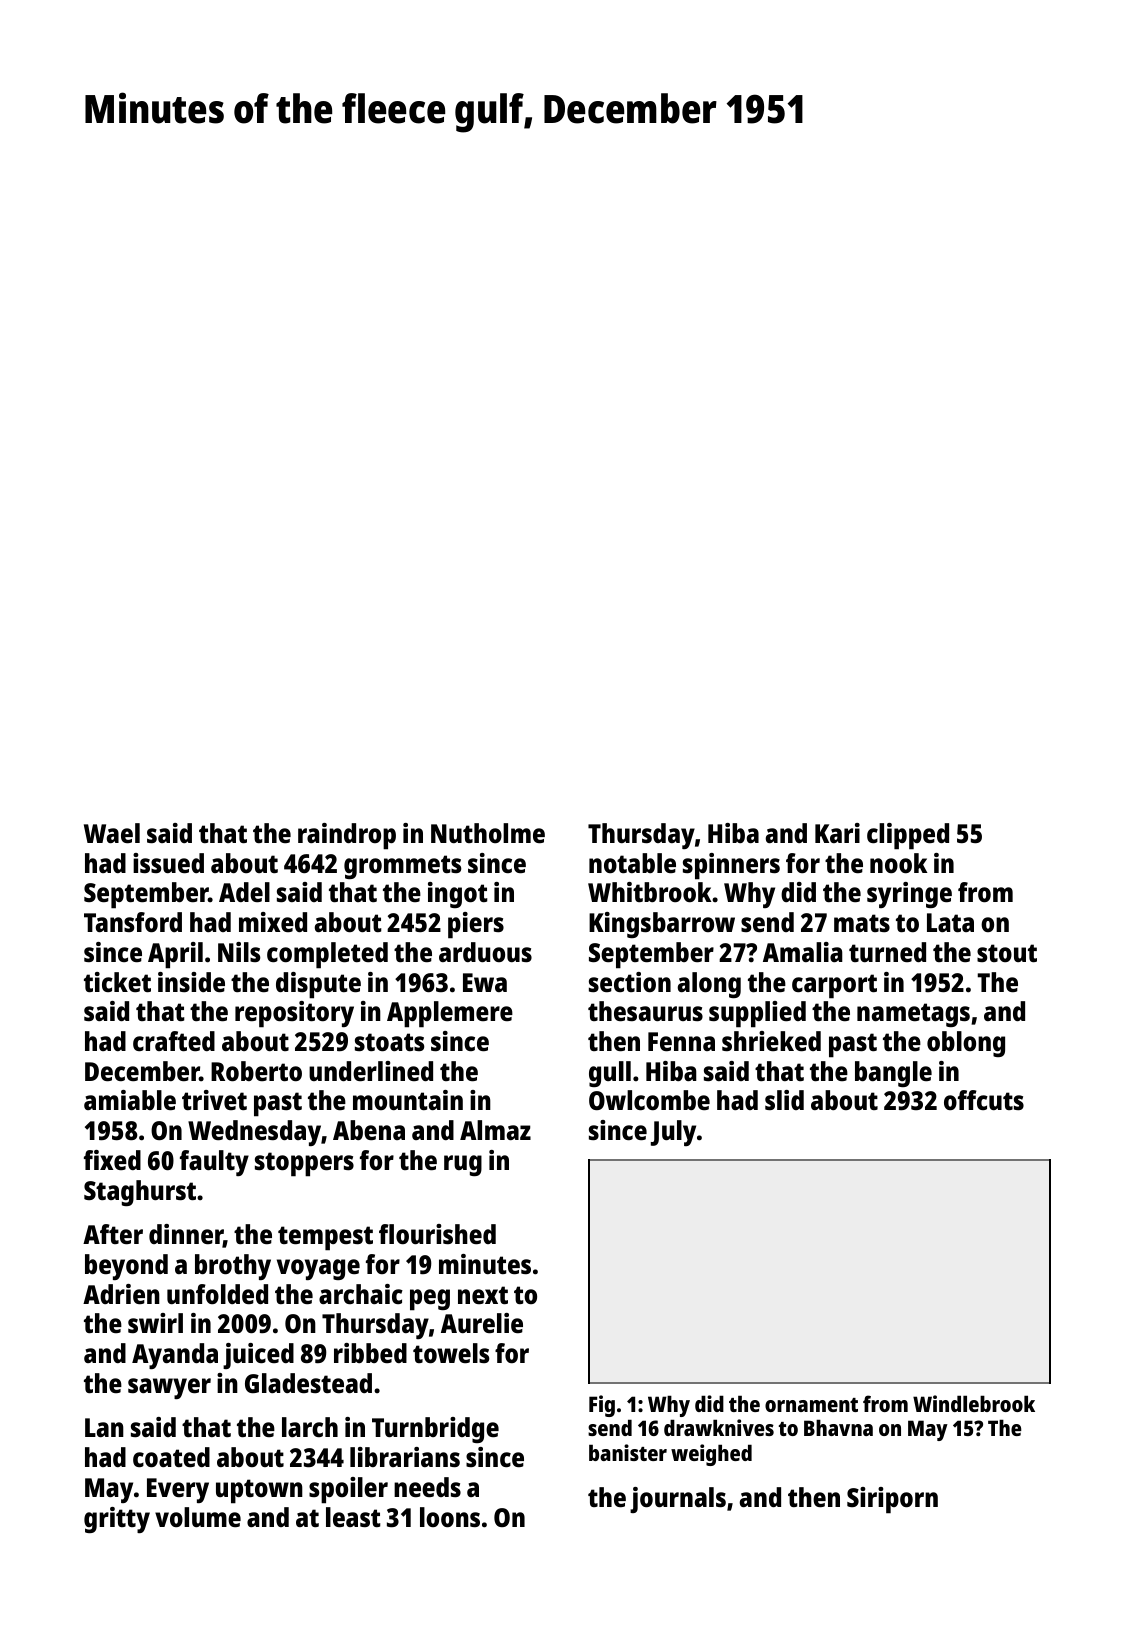 This document has width=1135, height=1643. I want to click on piers, so click(476, 925).
